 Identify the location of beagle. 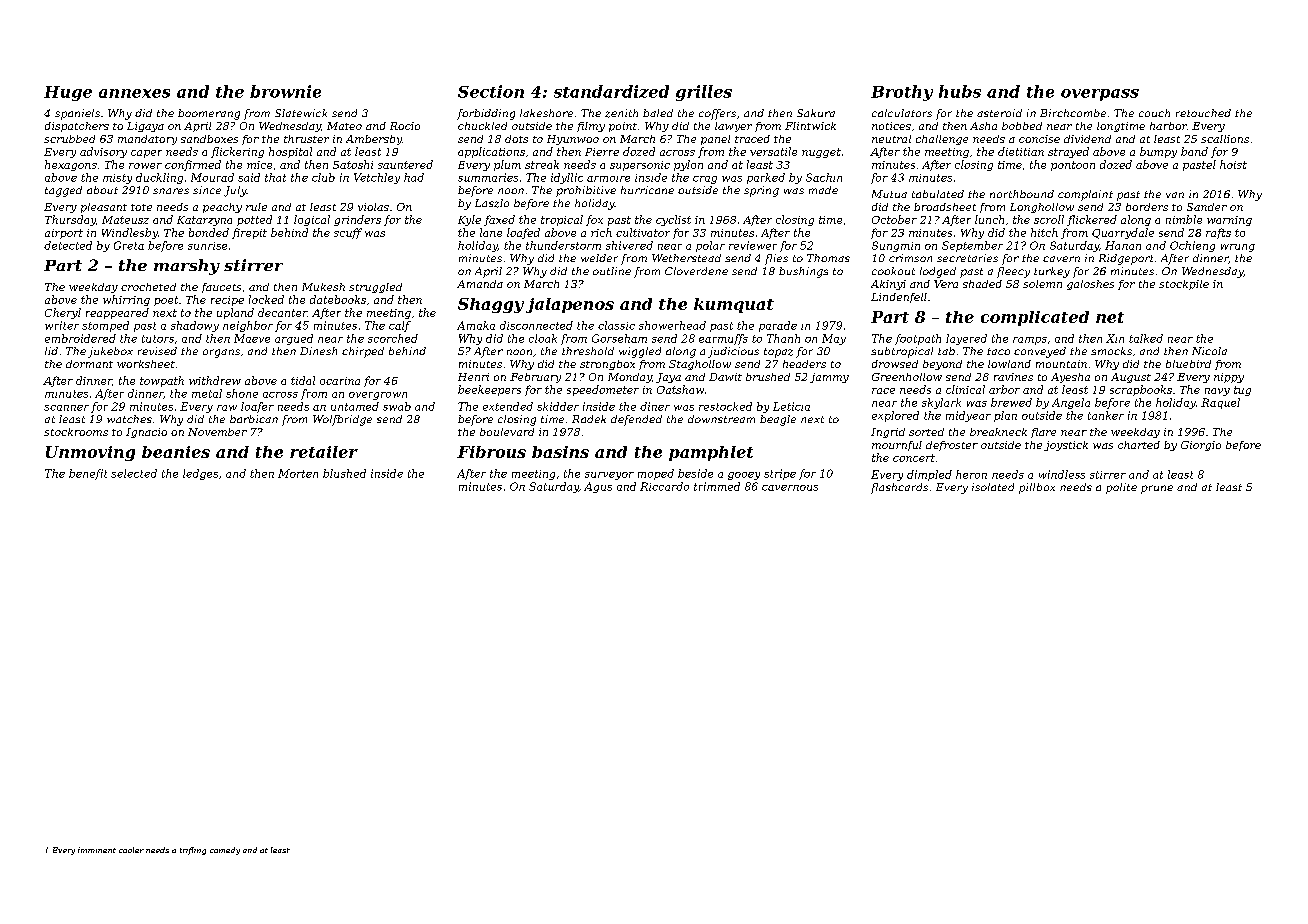
(778, 420).
